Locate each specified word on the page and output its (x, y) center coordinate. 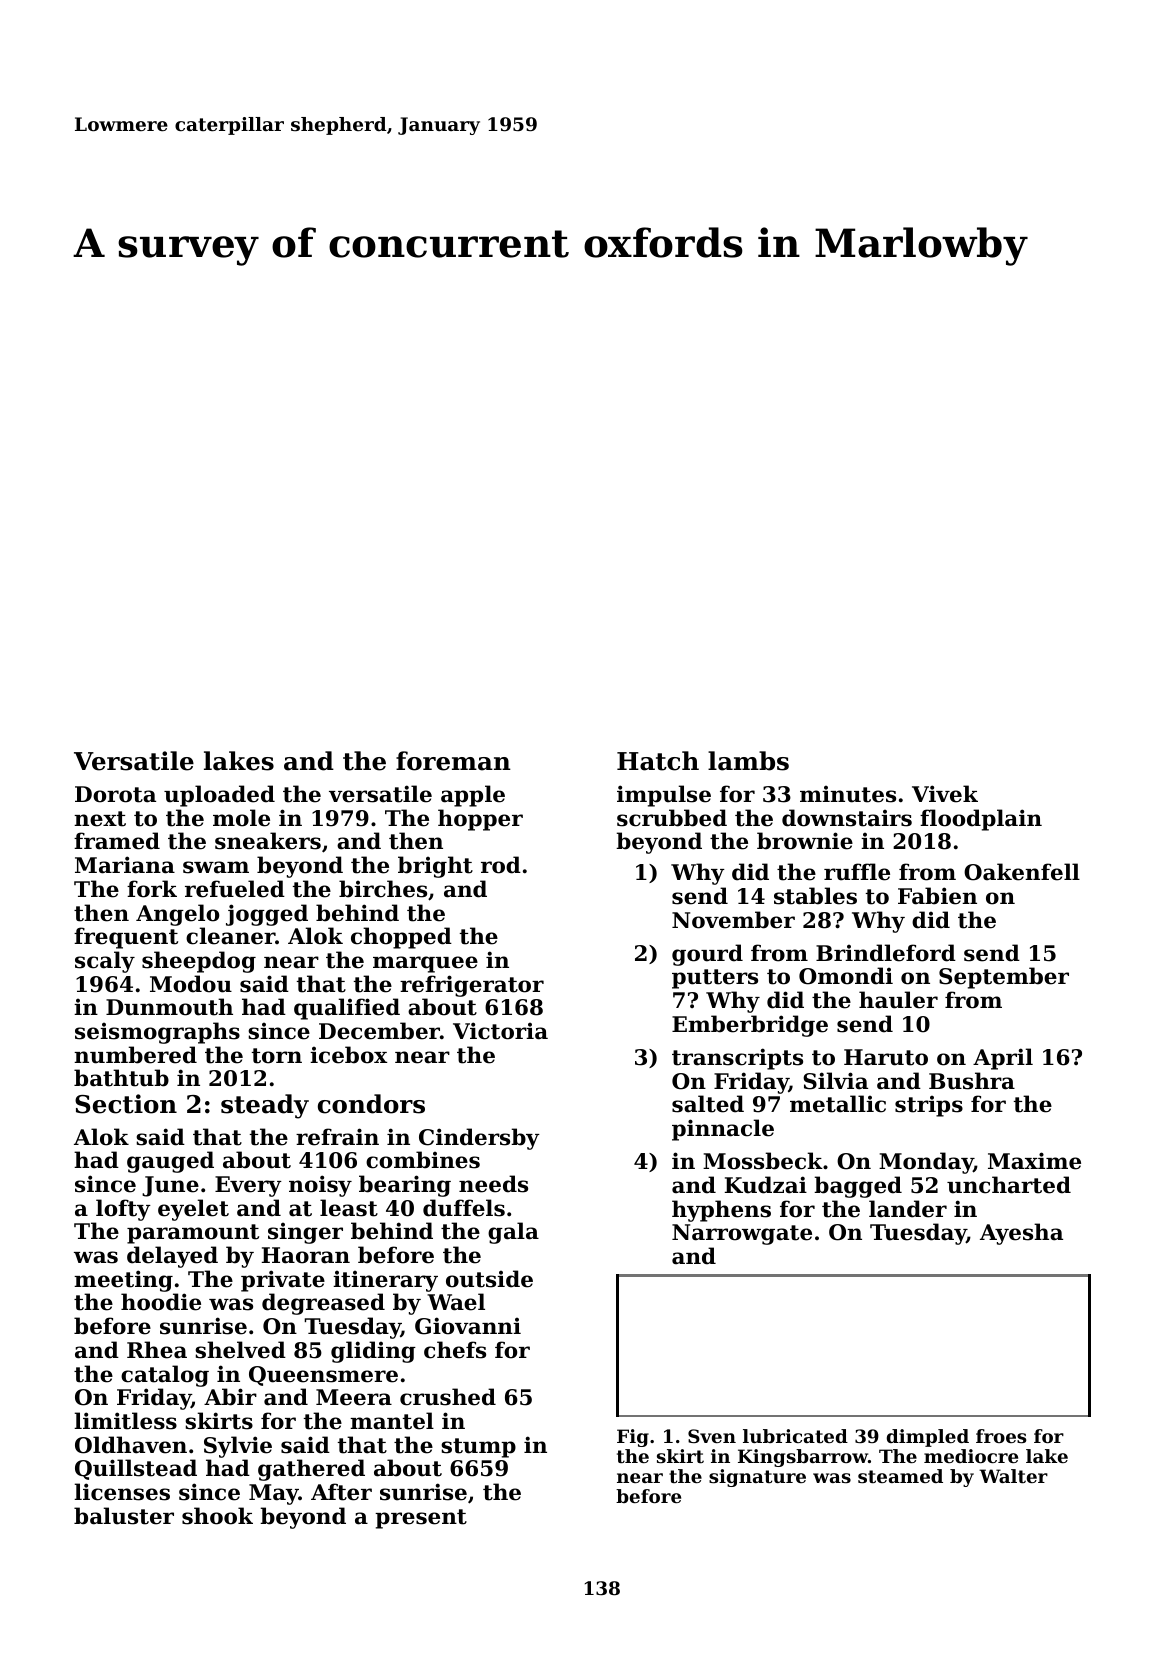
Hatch (658, 761)
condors (371, 1104)
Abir (230, 1397)
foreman (453, 761)
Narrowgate (742, 1234)
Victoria (500, 1031)
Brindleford (886, 953)
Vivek (945, 794)
